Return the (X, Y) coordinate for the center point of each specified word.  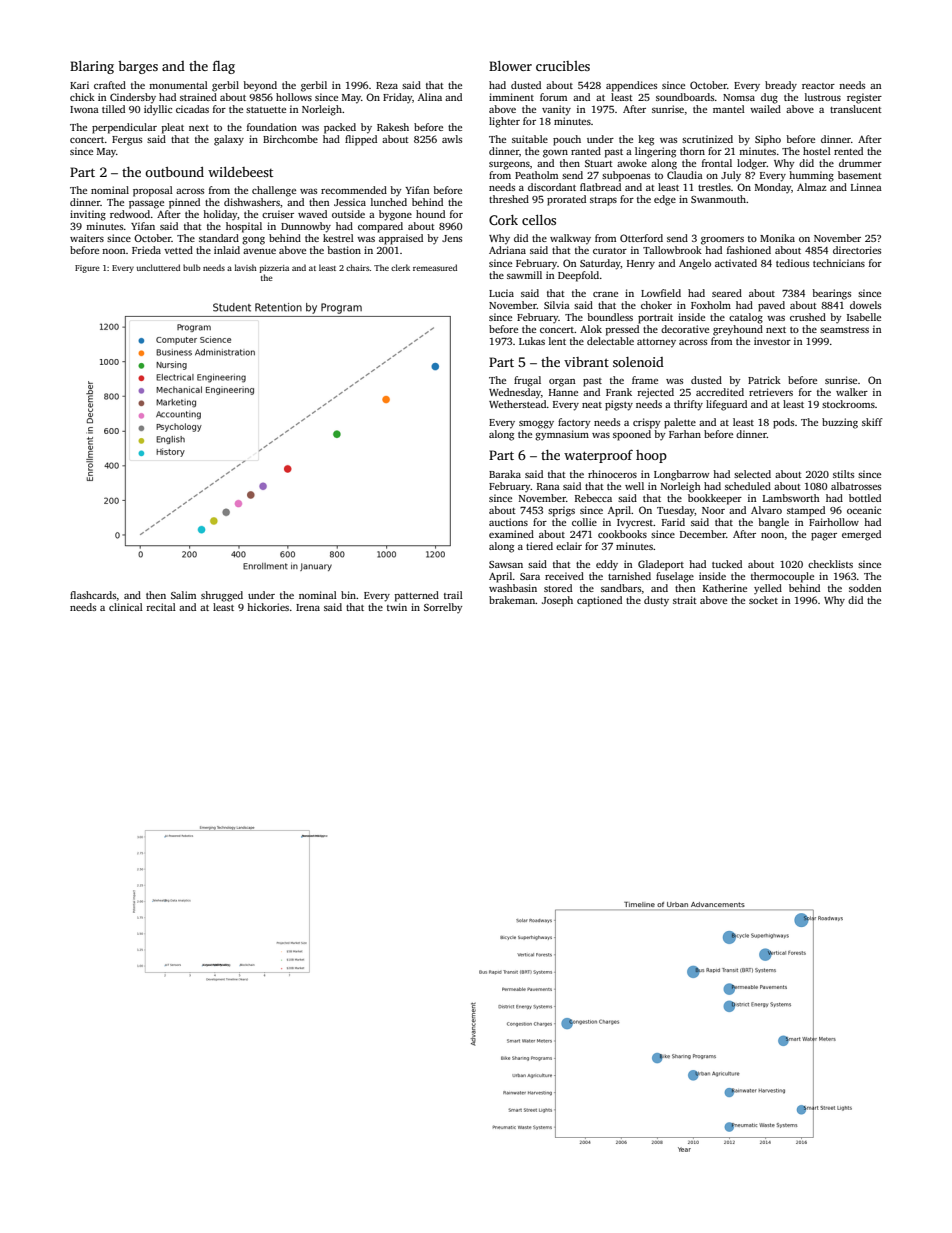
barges (138, 67)
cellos (539, 220)
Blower (510, 66)
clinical (126, 607)
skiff (872, 422)
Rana (548, 486)
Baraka (505, 474)
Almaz (812, 187)
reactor (818, 86)
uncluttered (158, 267)
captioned (599, 601)
